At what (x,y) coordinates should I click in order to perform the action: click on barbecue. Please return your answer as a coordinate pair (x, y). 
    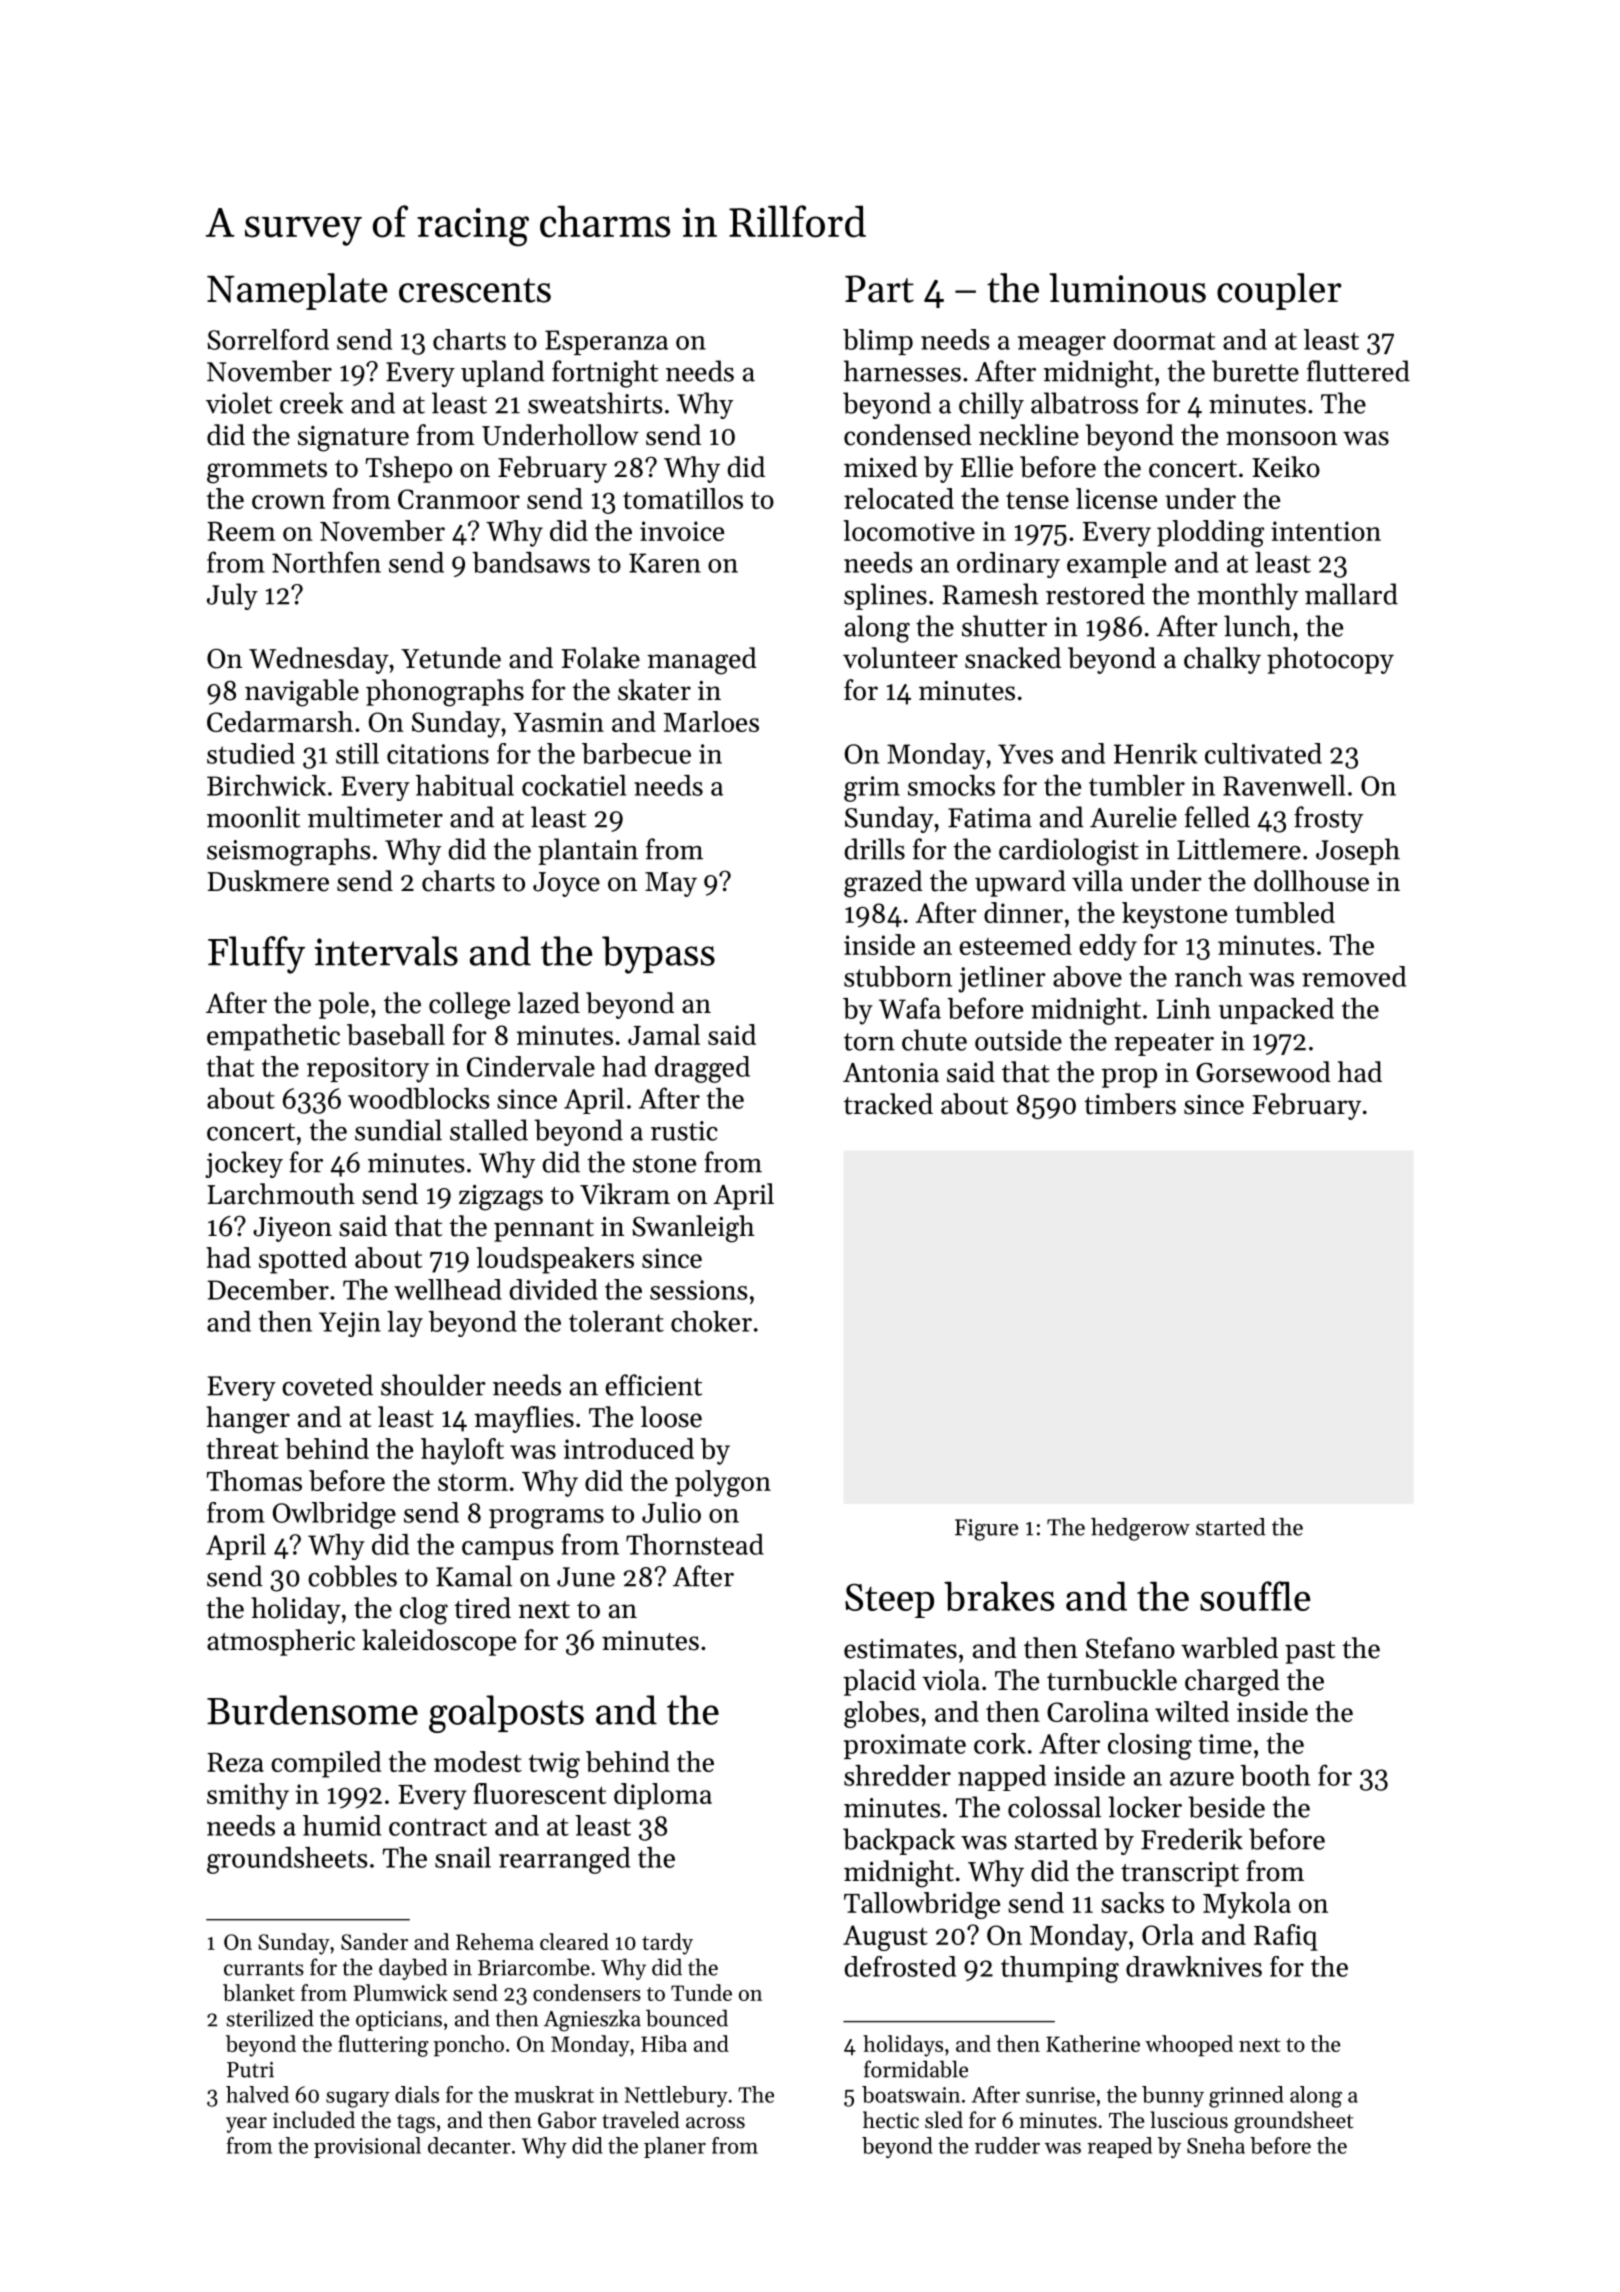
    Looking at the image, I should click on (636, 753).
